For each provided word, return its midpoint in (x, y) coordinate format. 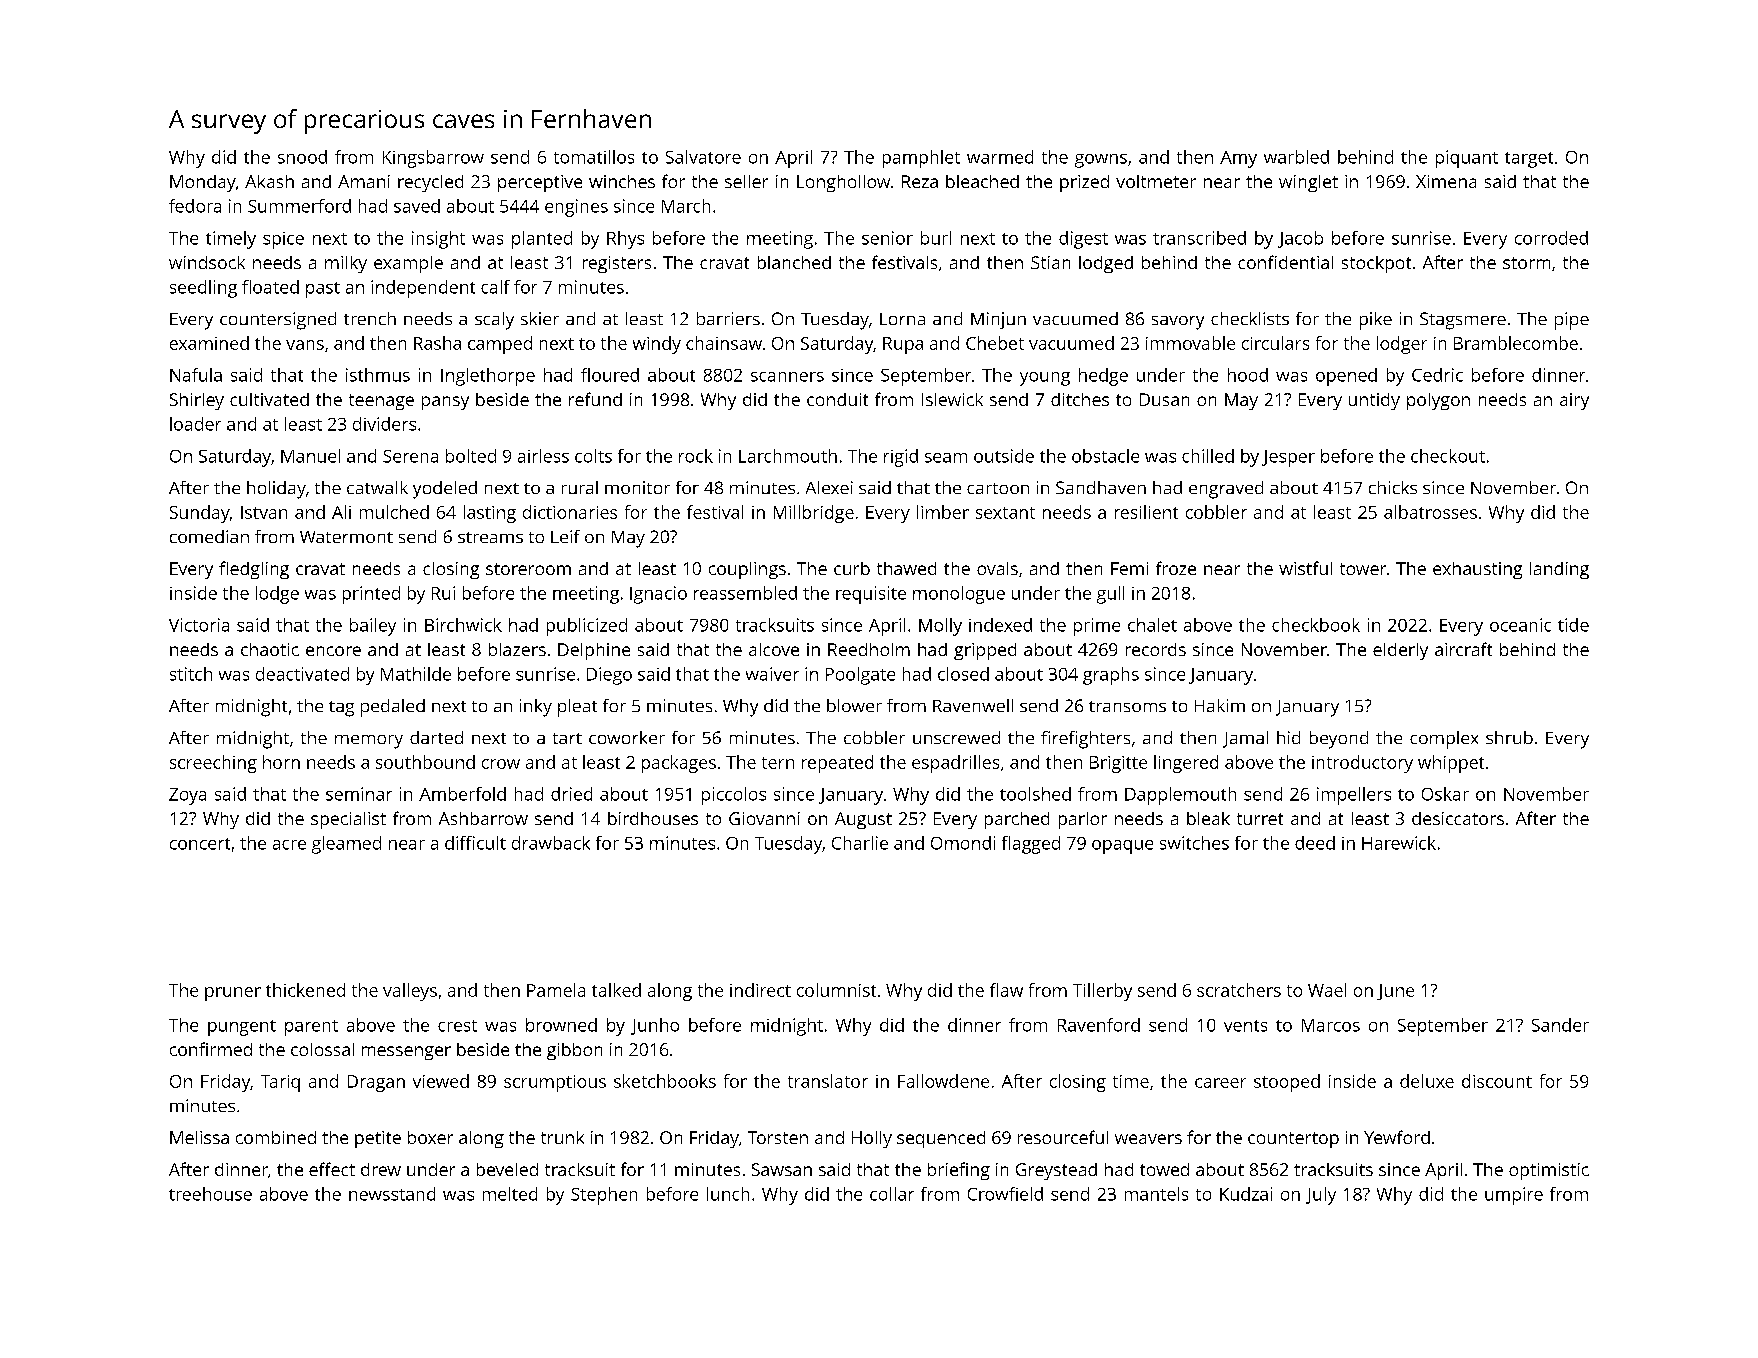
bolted (471, 456)
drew (381, 1169)
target (1529, 160)
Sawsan (782, 1169)
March (686, 206)
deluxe (1427, 1081)
